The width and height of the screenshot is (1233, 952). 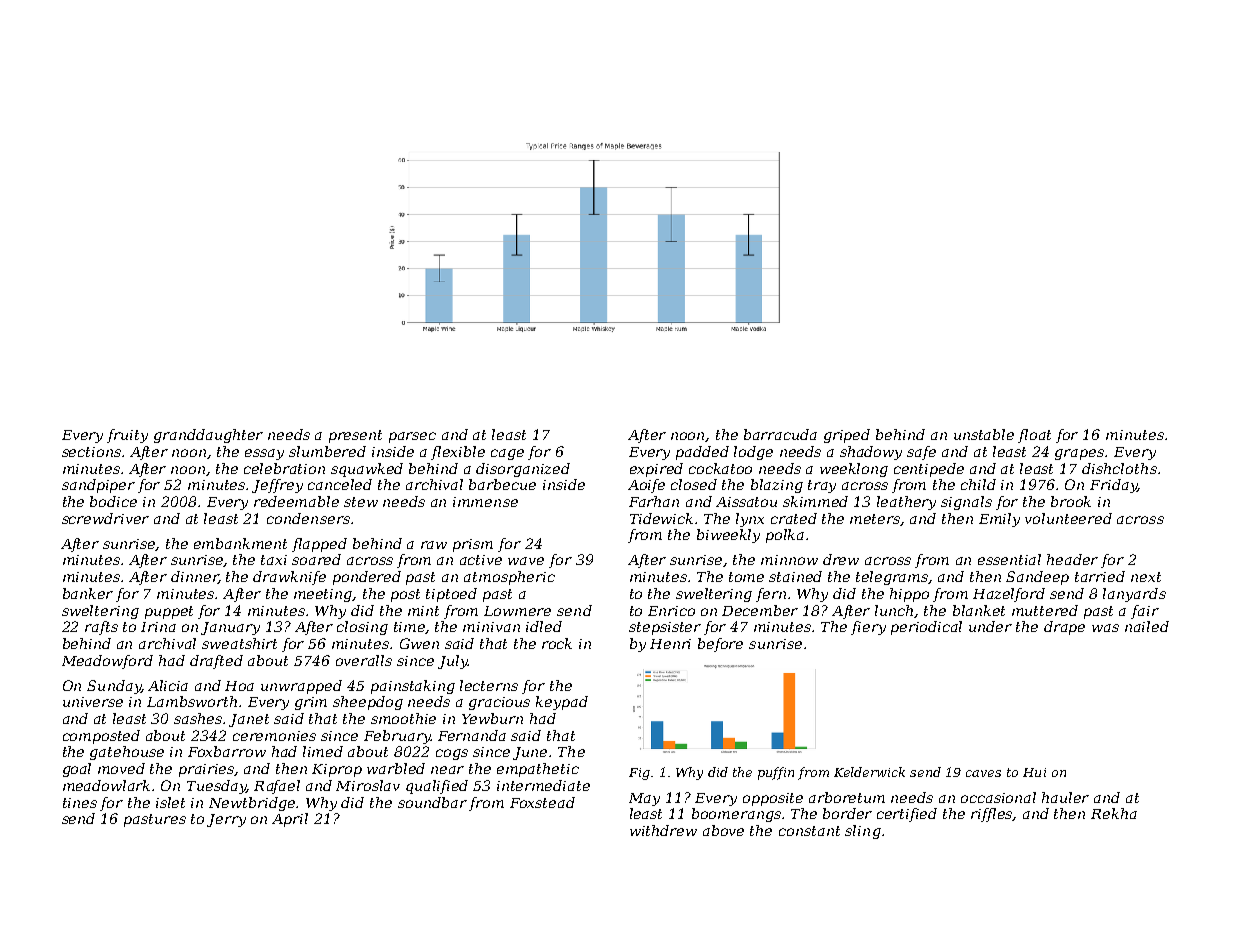 I want to click on Hui, so click(x=1034, y=772).
